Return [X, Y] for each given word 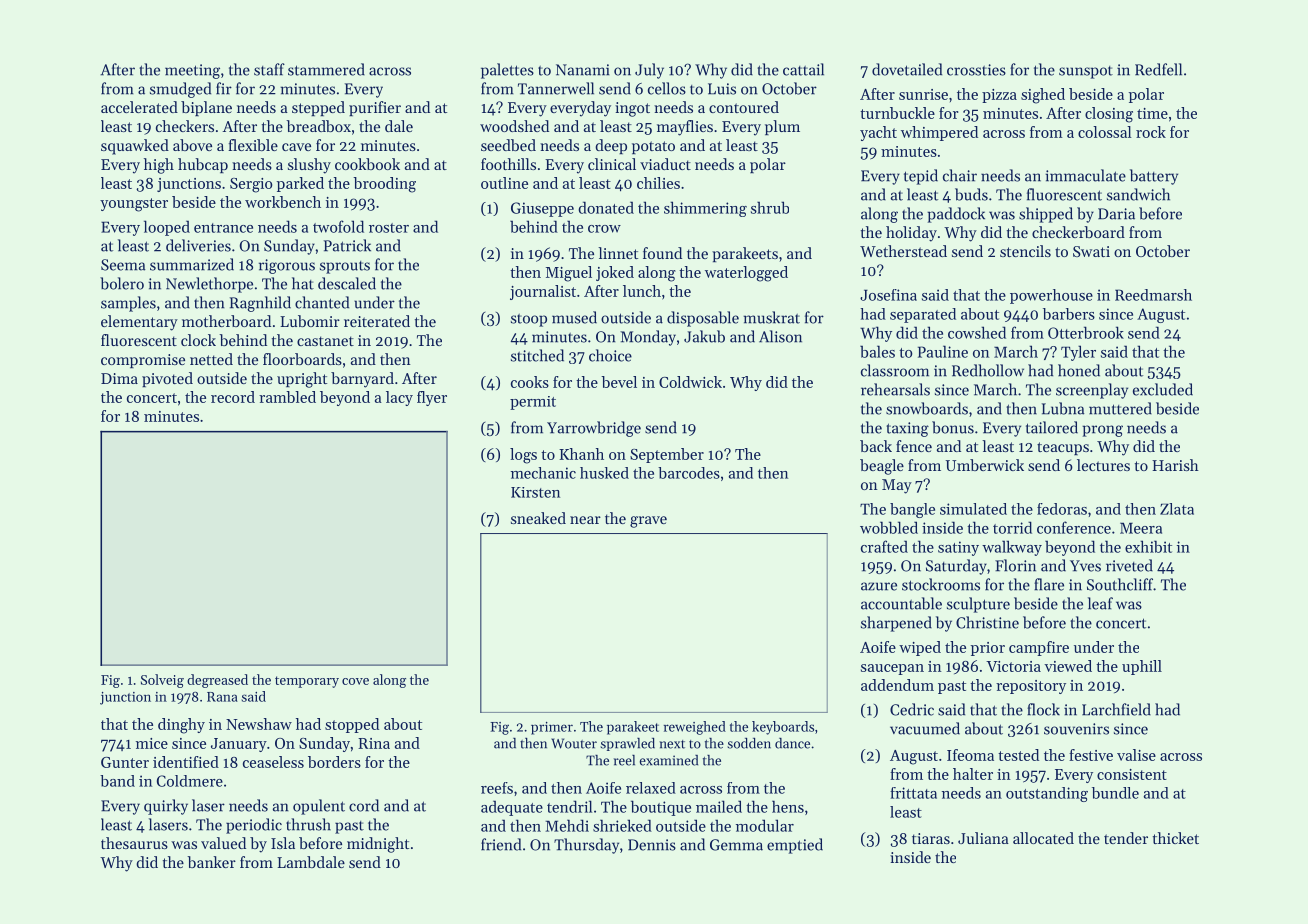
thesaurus [134, 843]
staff [269, 69]
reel [624, 760]
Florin [1015, 565]
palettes [507, 71]
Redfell [1158, 69]
